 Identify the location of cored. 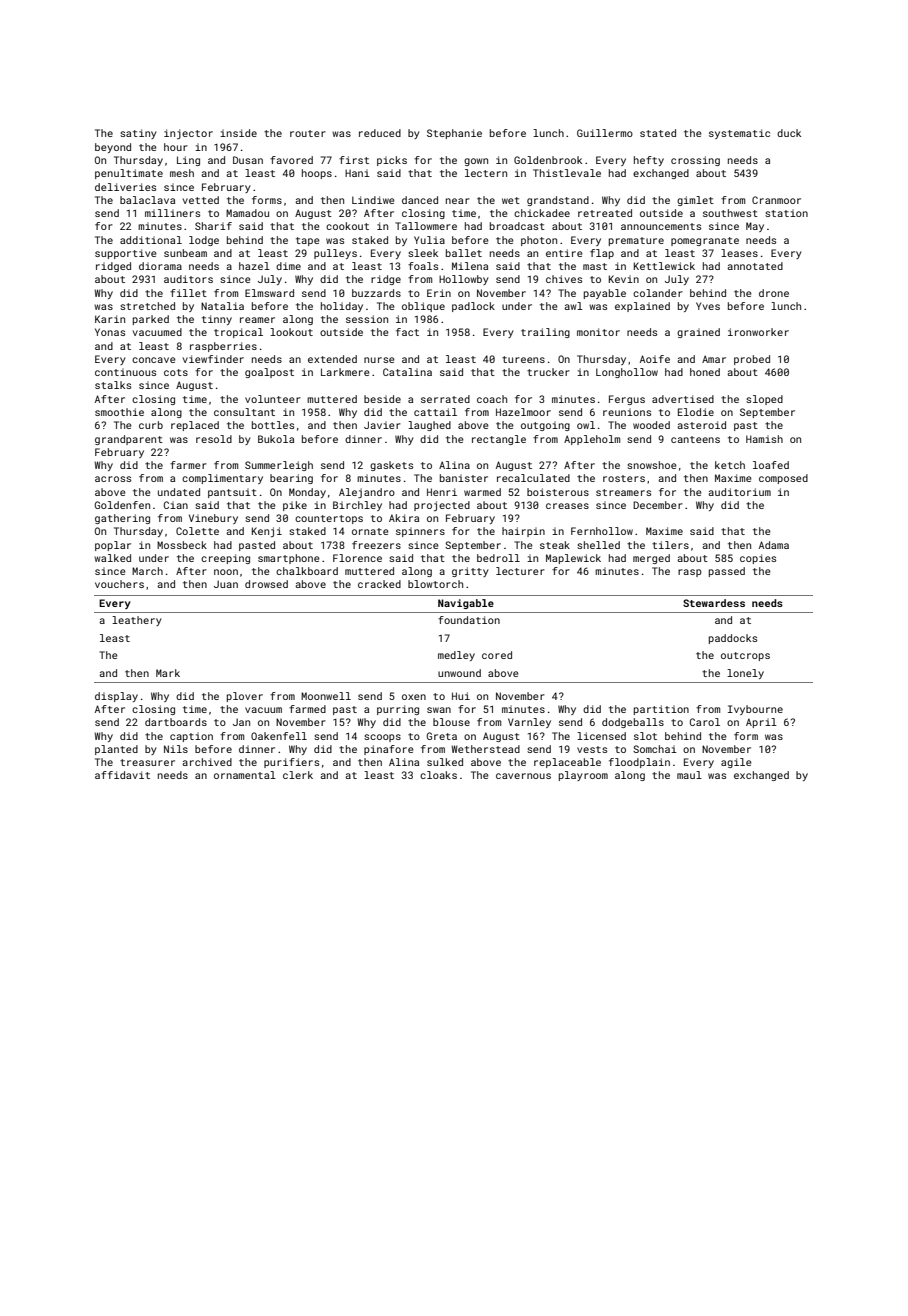
(497, 655).
